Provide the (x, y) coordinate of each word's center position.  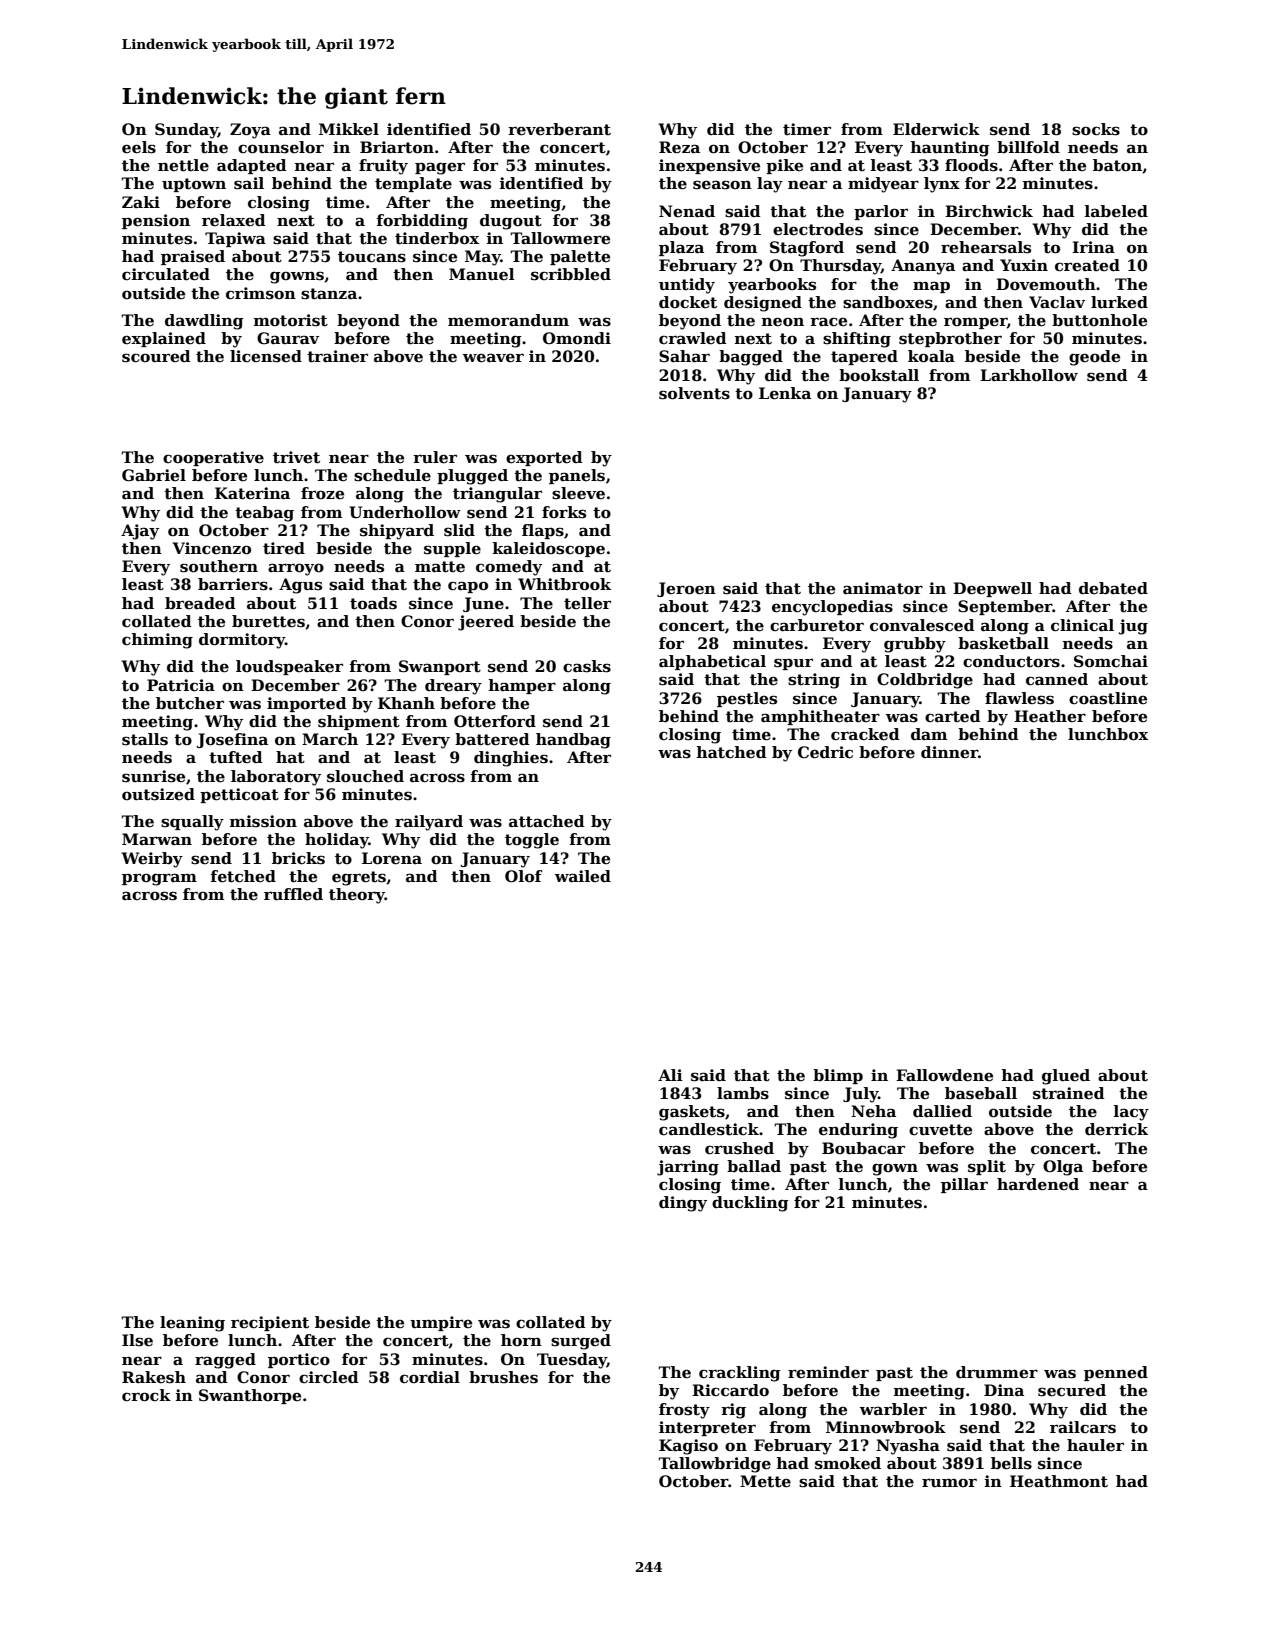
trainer (337, 356)
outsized (158, 794)
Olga (1063, 1168)
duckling (750, 1204)
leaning (192, 1324)
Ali (670, 1075)
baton (1118, 166)
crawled (693, 338)
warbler (893, 1409)
